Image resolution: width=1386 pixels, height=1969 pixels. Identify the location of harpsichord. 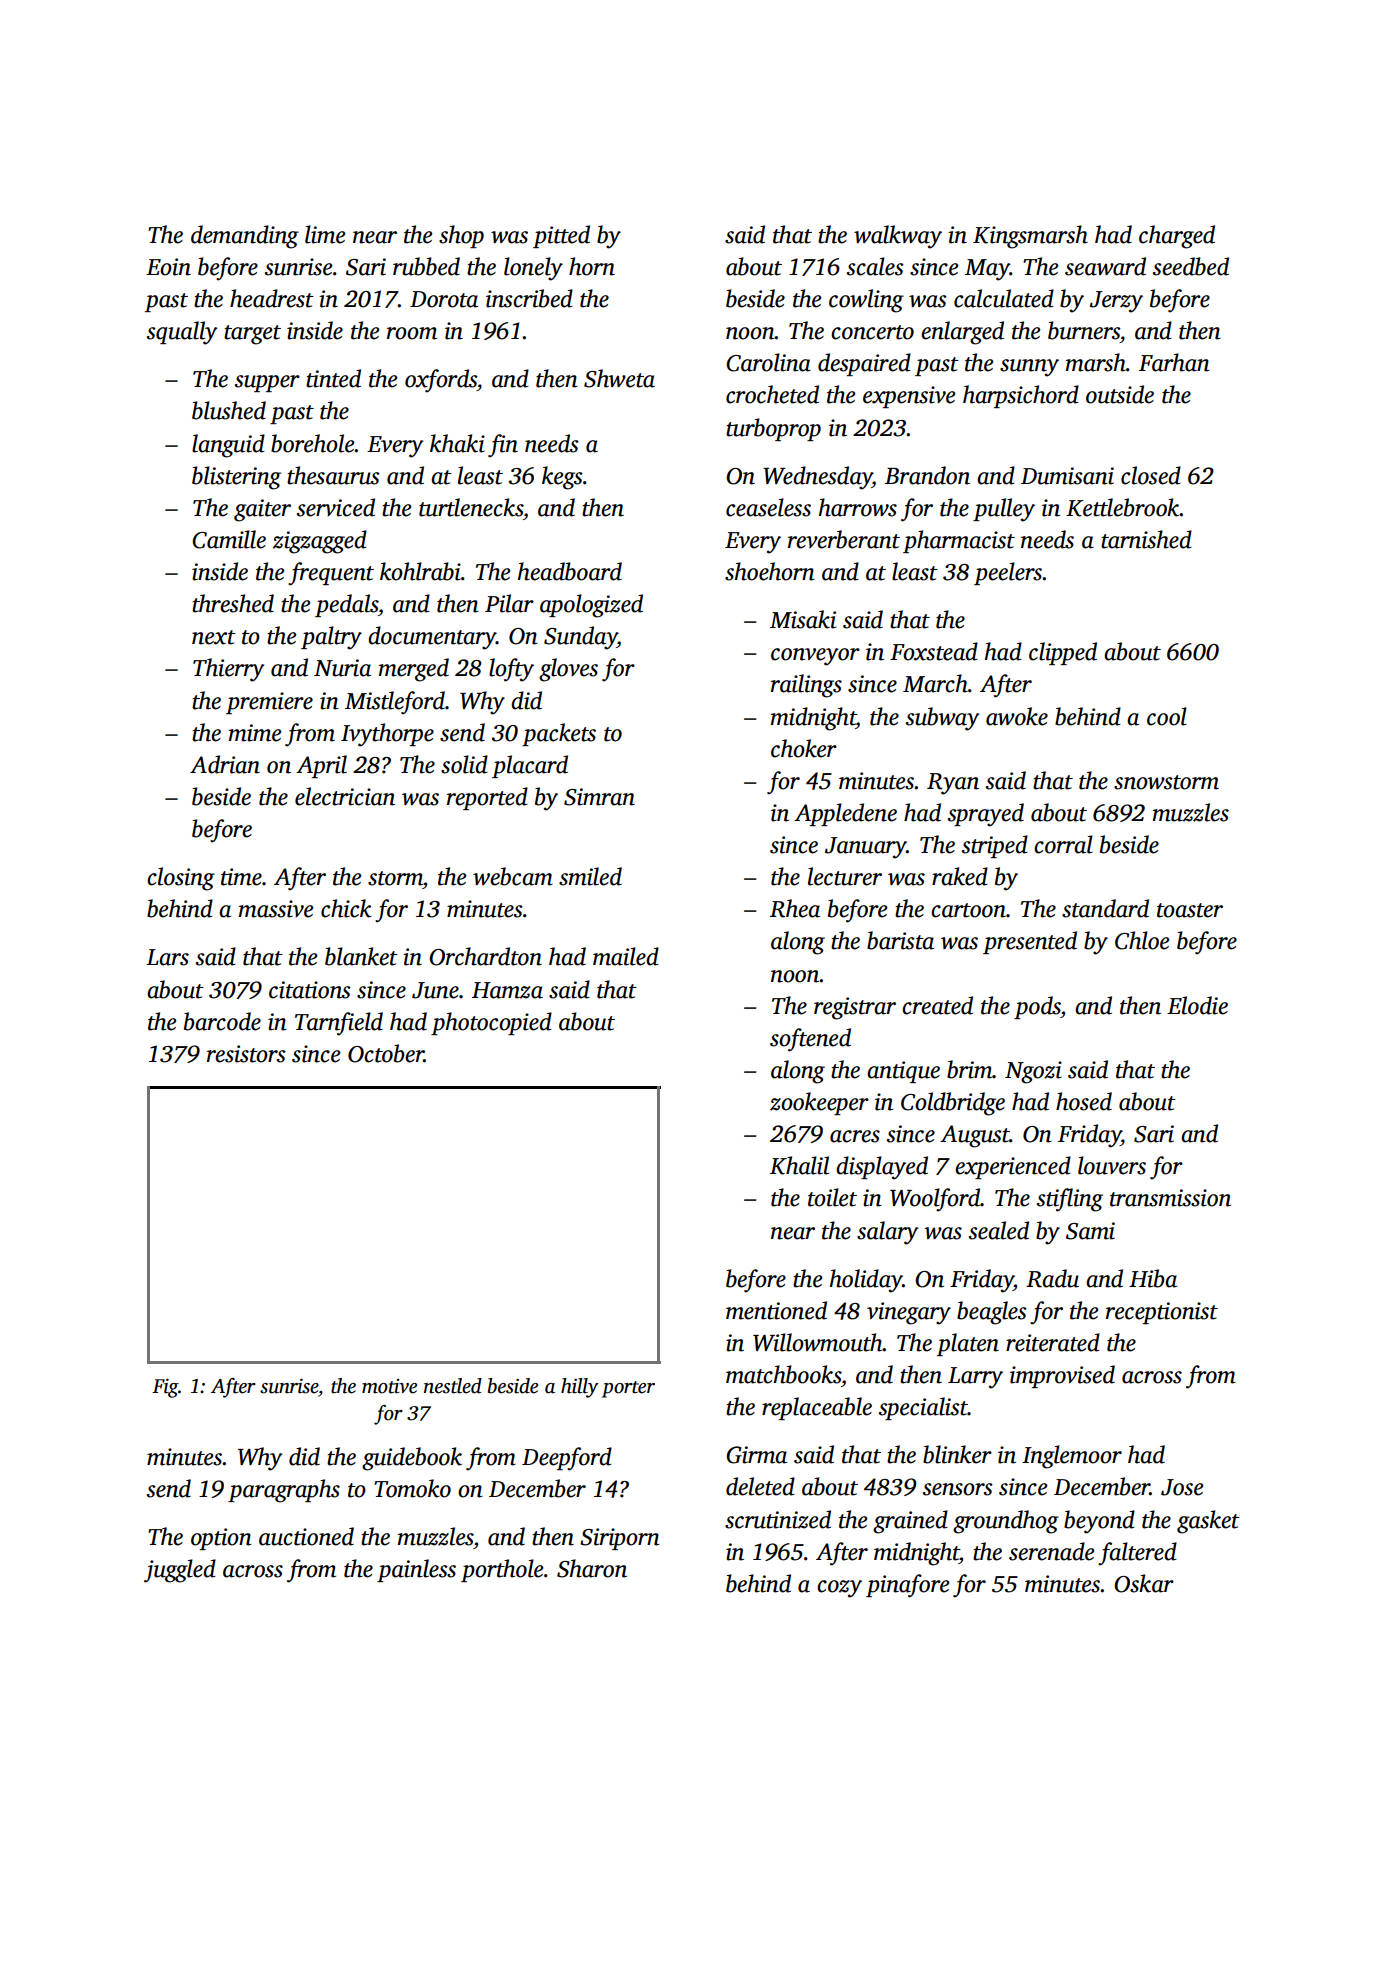
(1021, 396).
